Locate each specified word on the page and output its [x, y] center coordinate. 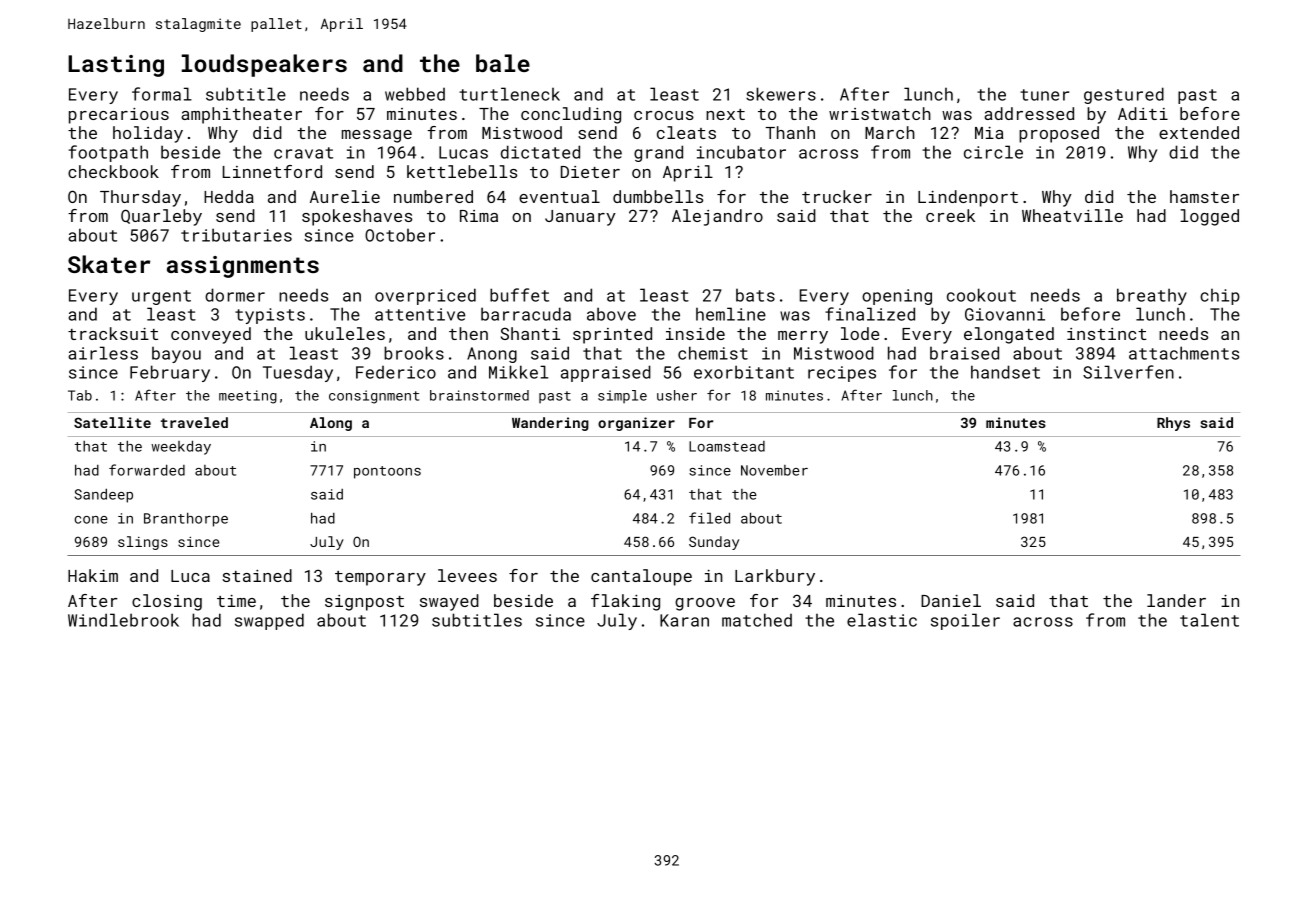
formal [162, 94]
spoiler [965, 621]
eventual [559, 196]
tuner [1044, 95]
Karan [684, 620]
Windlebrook [123, 620]
